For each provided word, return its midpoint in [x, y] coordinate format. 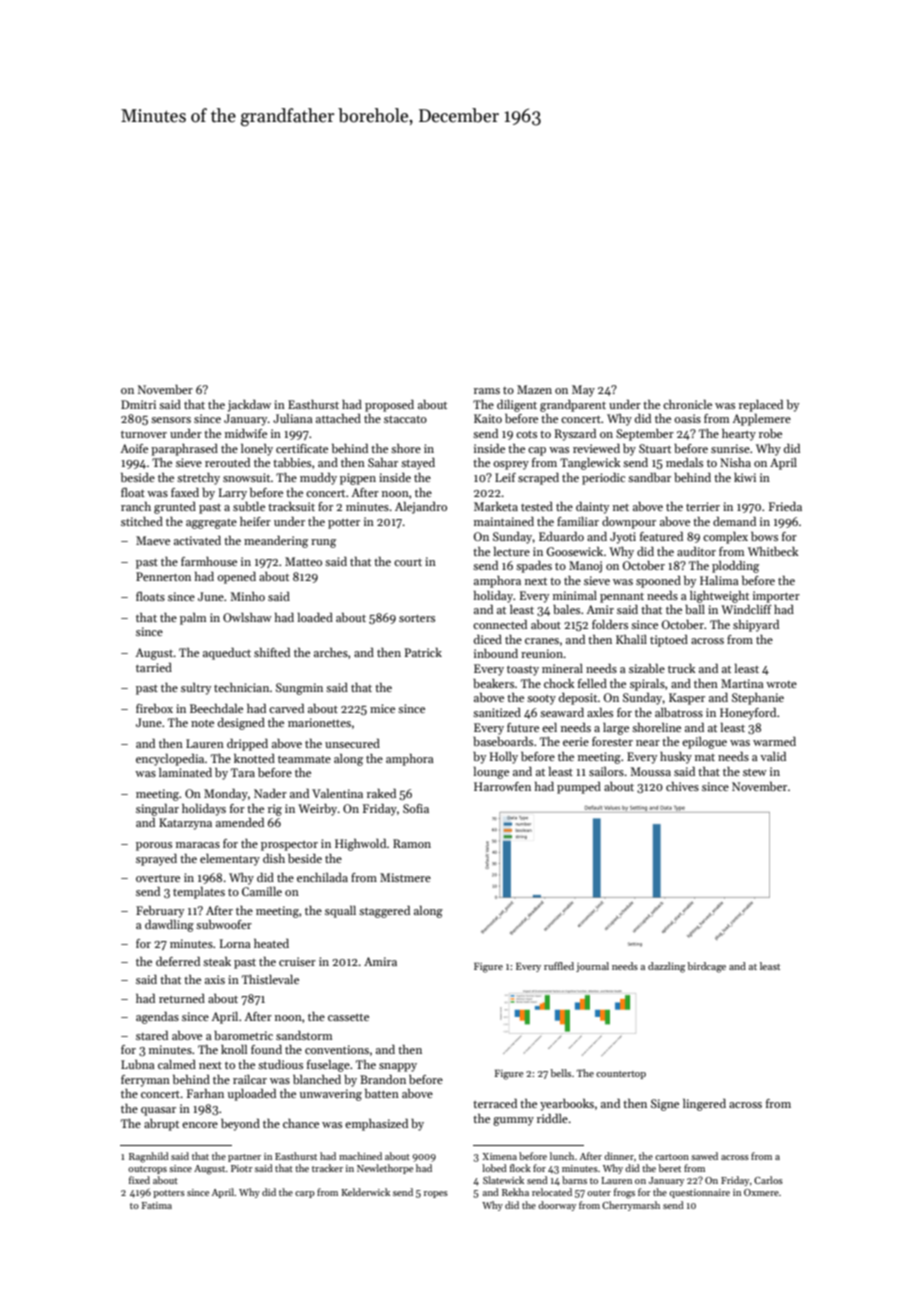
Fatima [157, 1205]
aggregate [211, 524]
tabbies [292, 462]
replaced [761, 406]
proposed [389, 406]
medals [684, 462]
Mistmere [405, 877]
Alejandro [421, 508]
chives [682, 786]
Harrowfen [502, 786]
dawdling [169, 926]
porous [154, 846]
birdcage [707, 967]
